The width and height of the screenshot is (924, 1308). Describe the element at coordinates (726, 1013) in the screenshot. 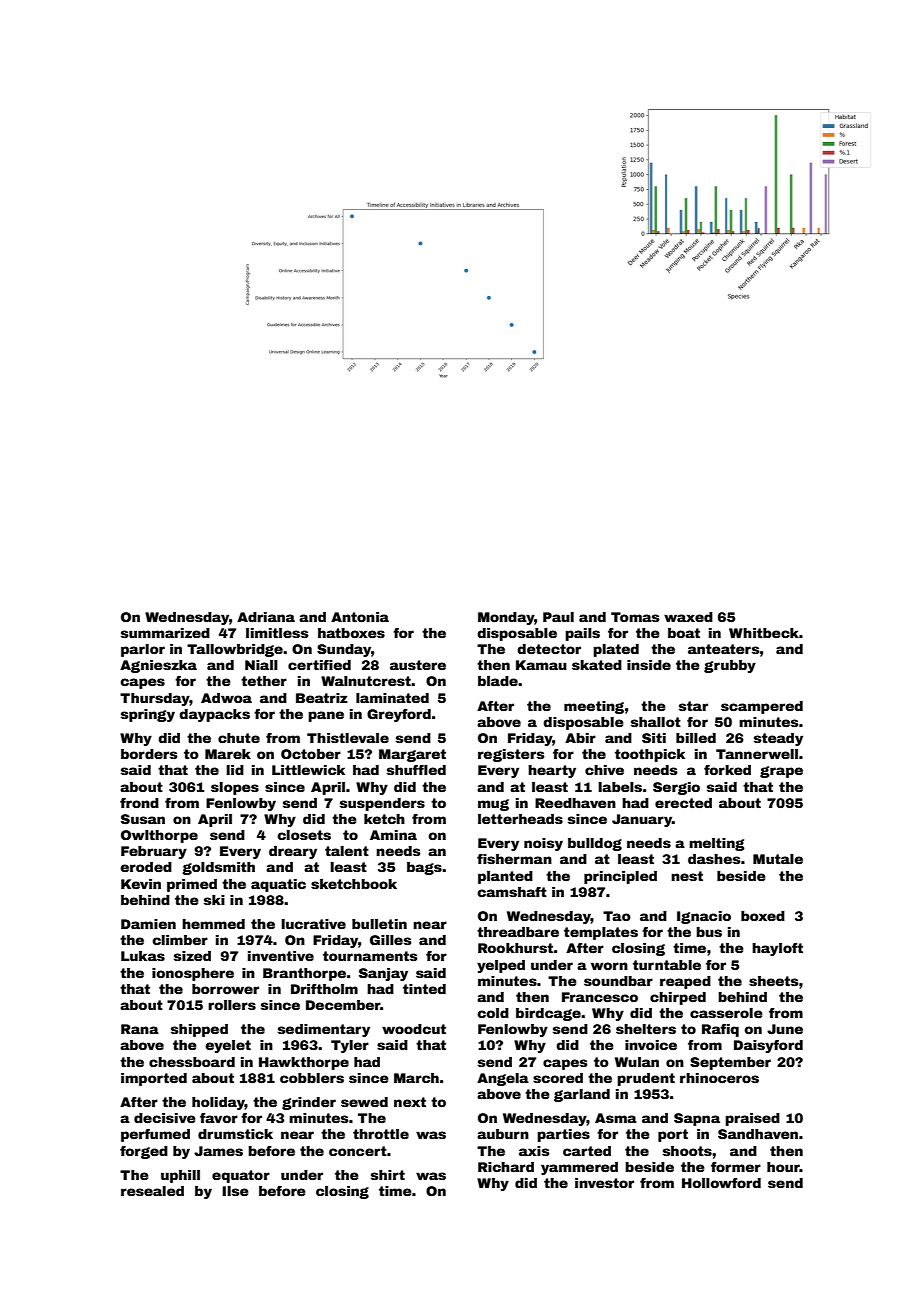

I see `casserole` at that location.
